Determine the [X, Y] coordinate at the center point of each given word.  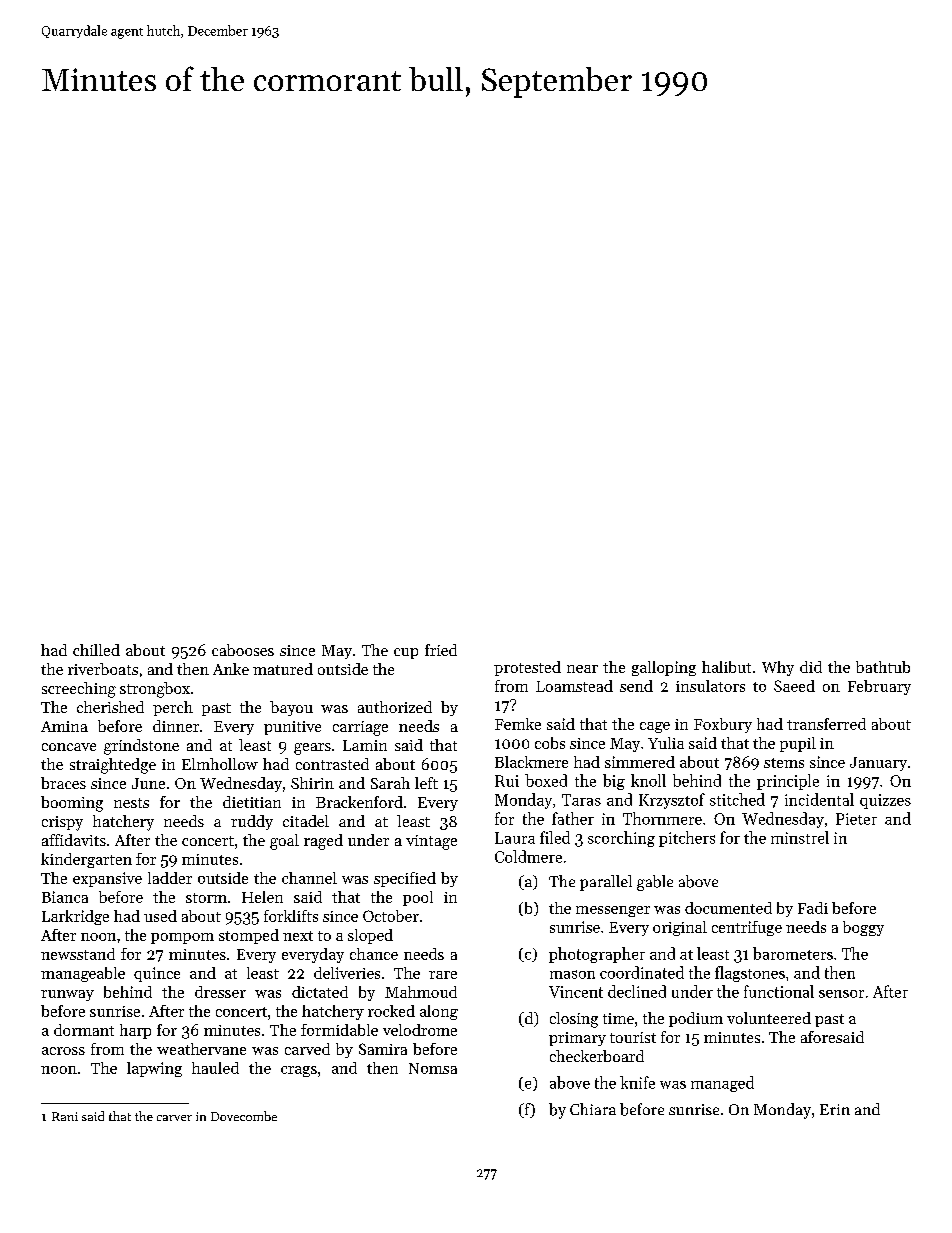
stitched [737, 799]
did [811, 667]
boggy [863, 928]
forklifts [291, 916]
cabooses [243, 650]
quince [157, 974]
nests [131, 803]
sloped [370, 936]
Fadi [813, 908]
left [426, 783]
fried [441, 650]
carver [174, 1118]
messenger [613, 911]
